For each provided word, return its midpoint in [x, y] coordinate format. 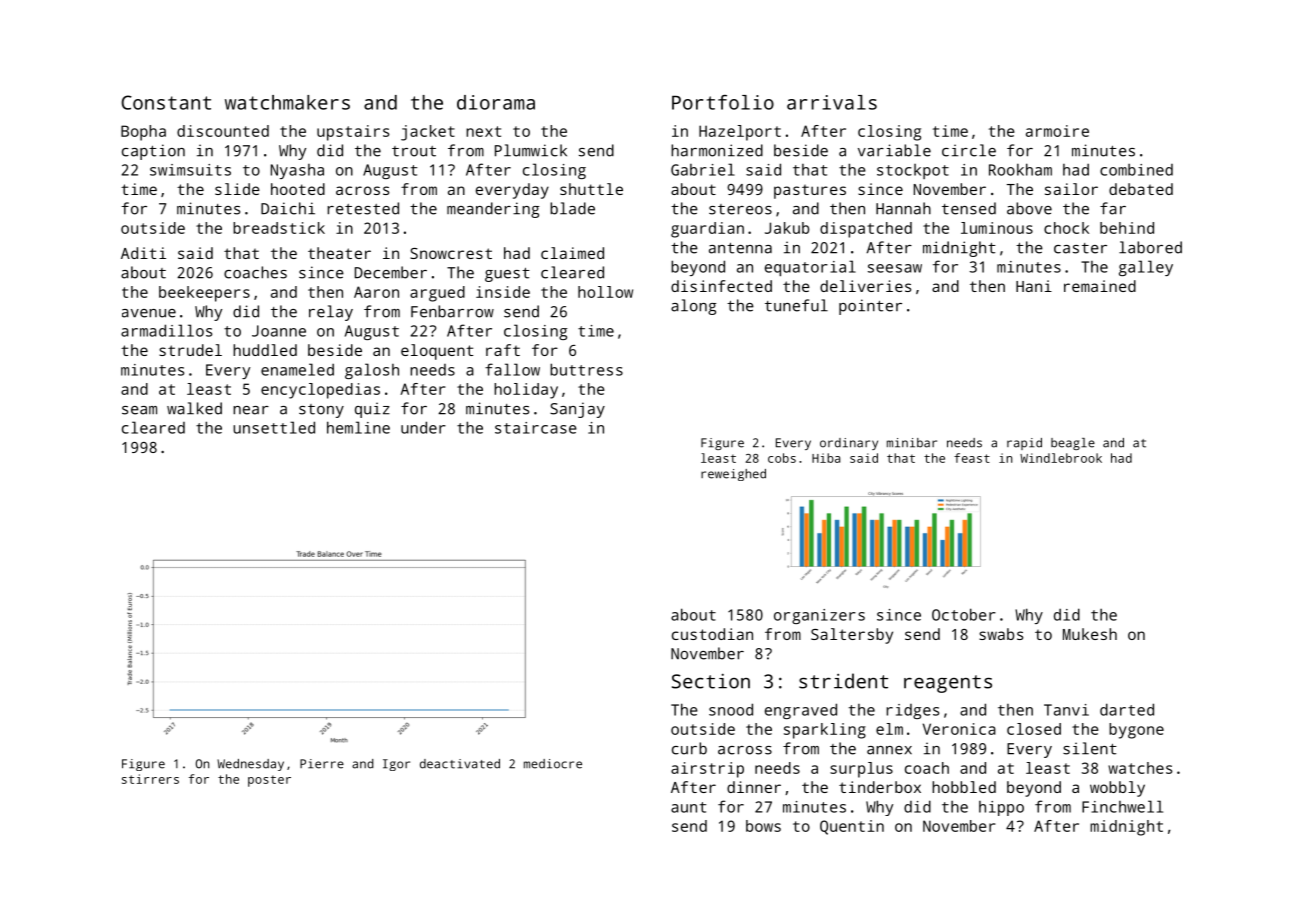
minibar [912, 443]
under [423, 427]
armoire [1057, 131]
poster [269, 781]
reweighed [733, 475]
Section [711, 681]
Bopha [143, 133]
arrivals [832, 102]
